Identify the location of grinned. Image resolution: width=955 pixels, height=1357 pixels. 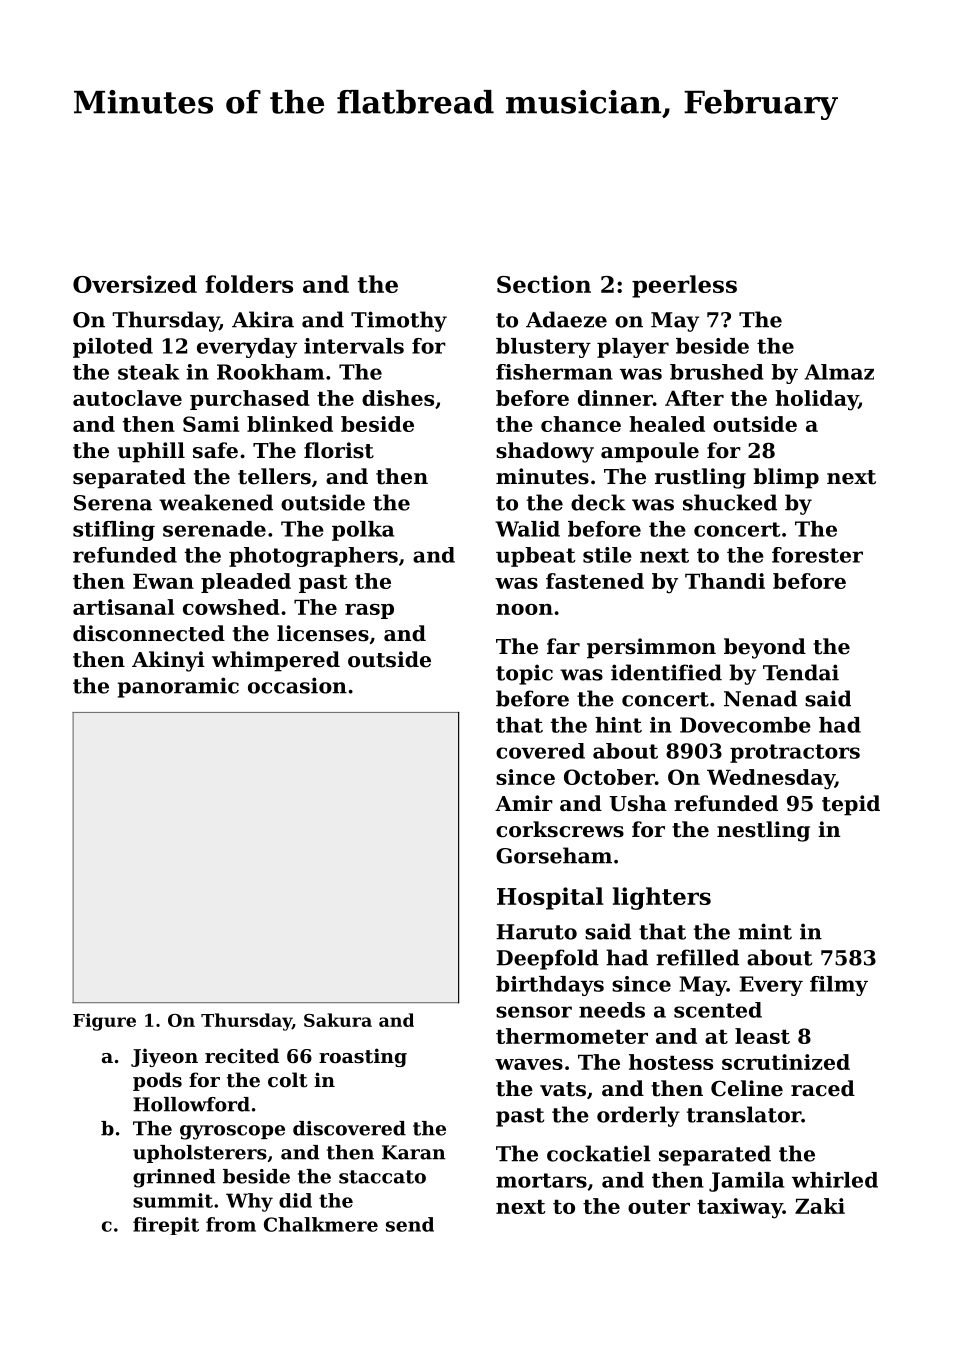
(174, 1178).
